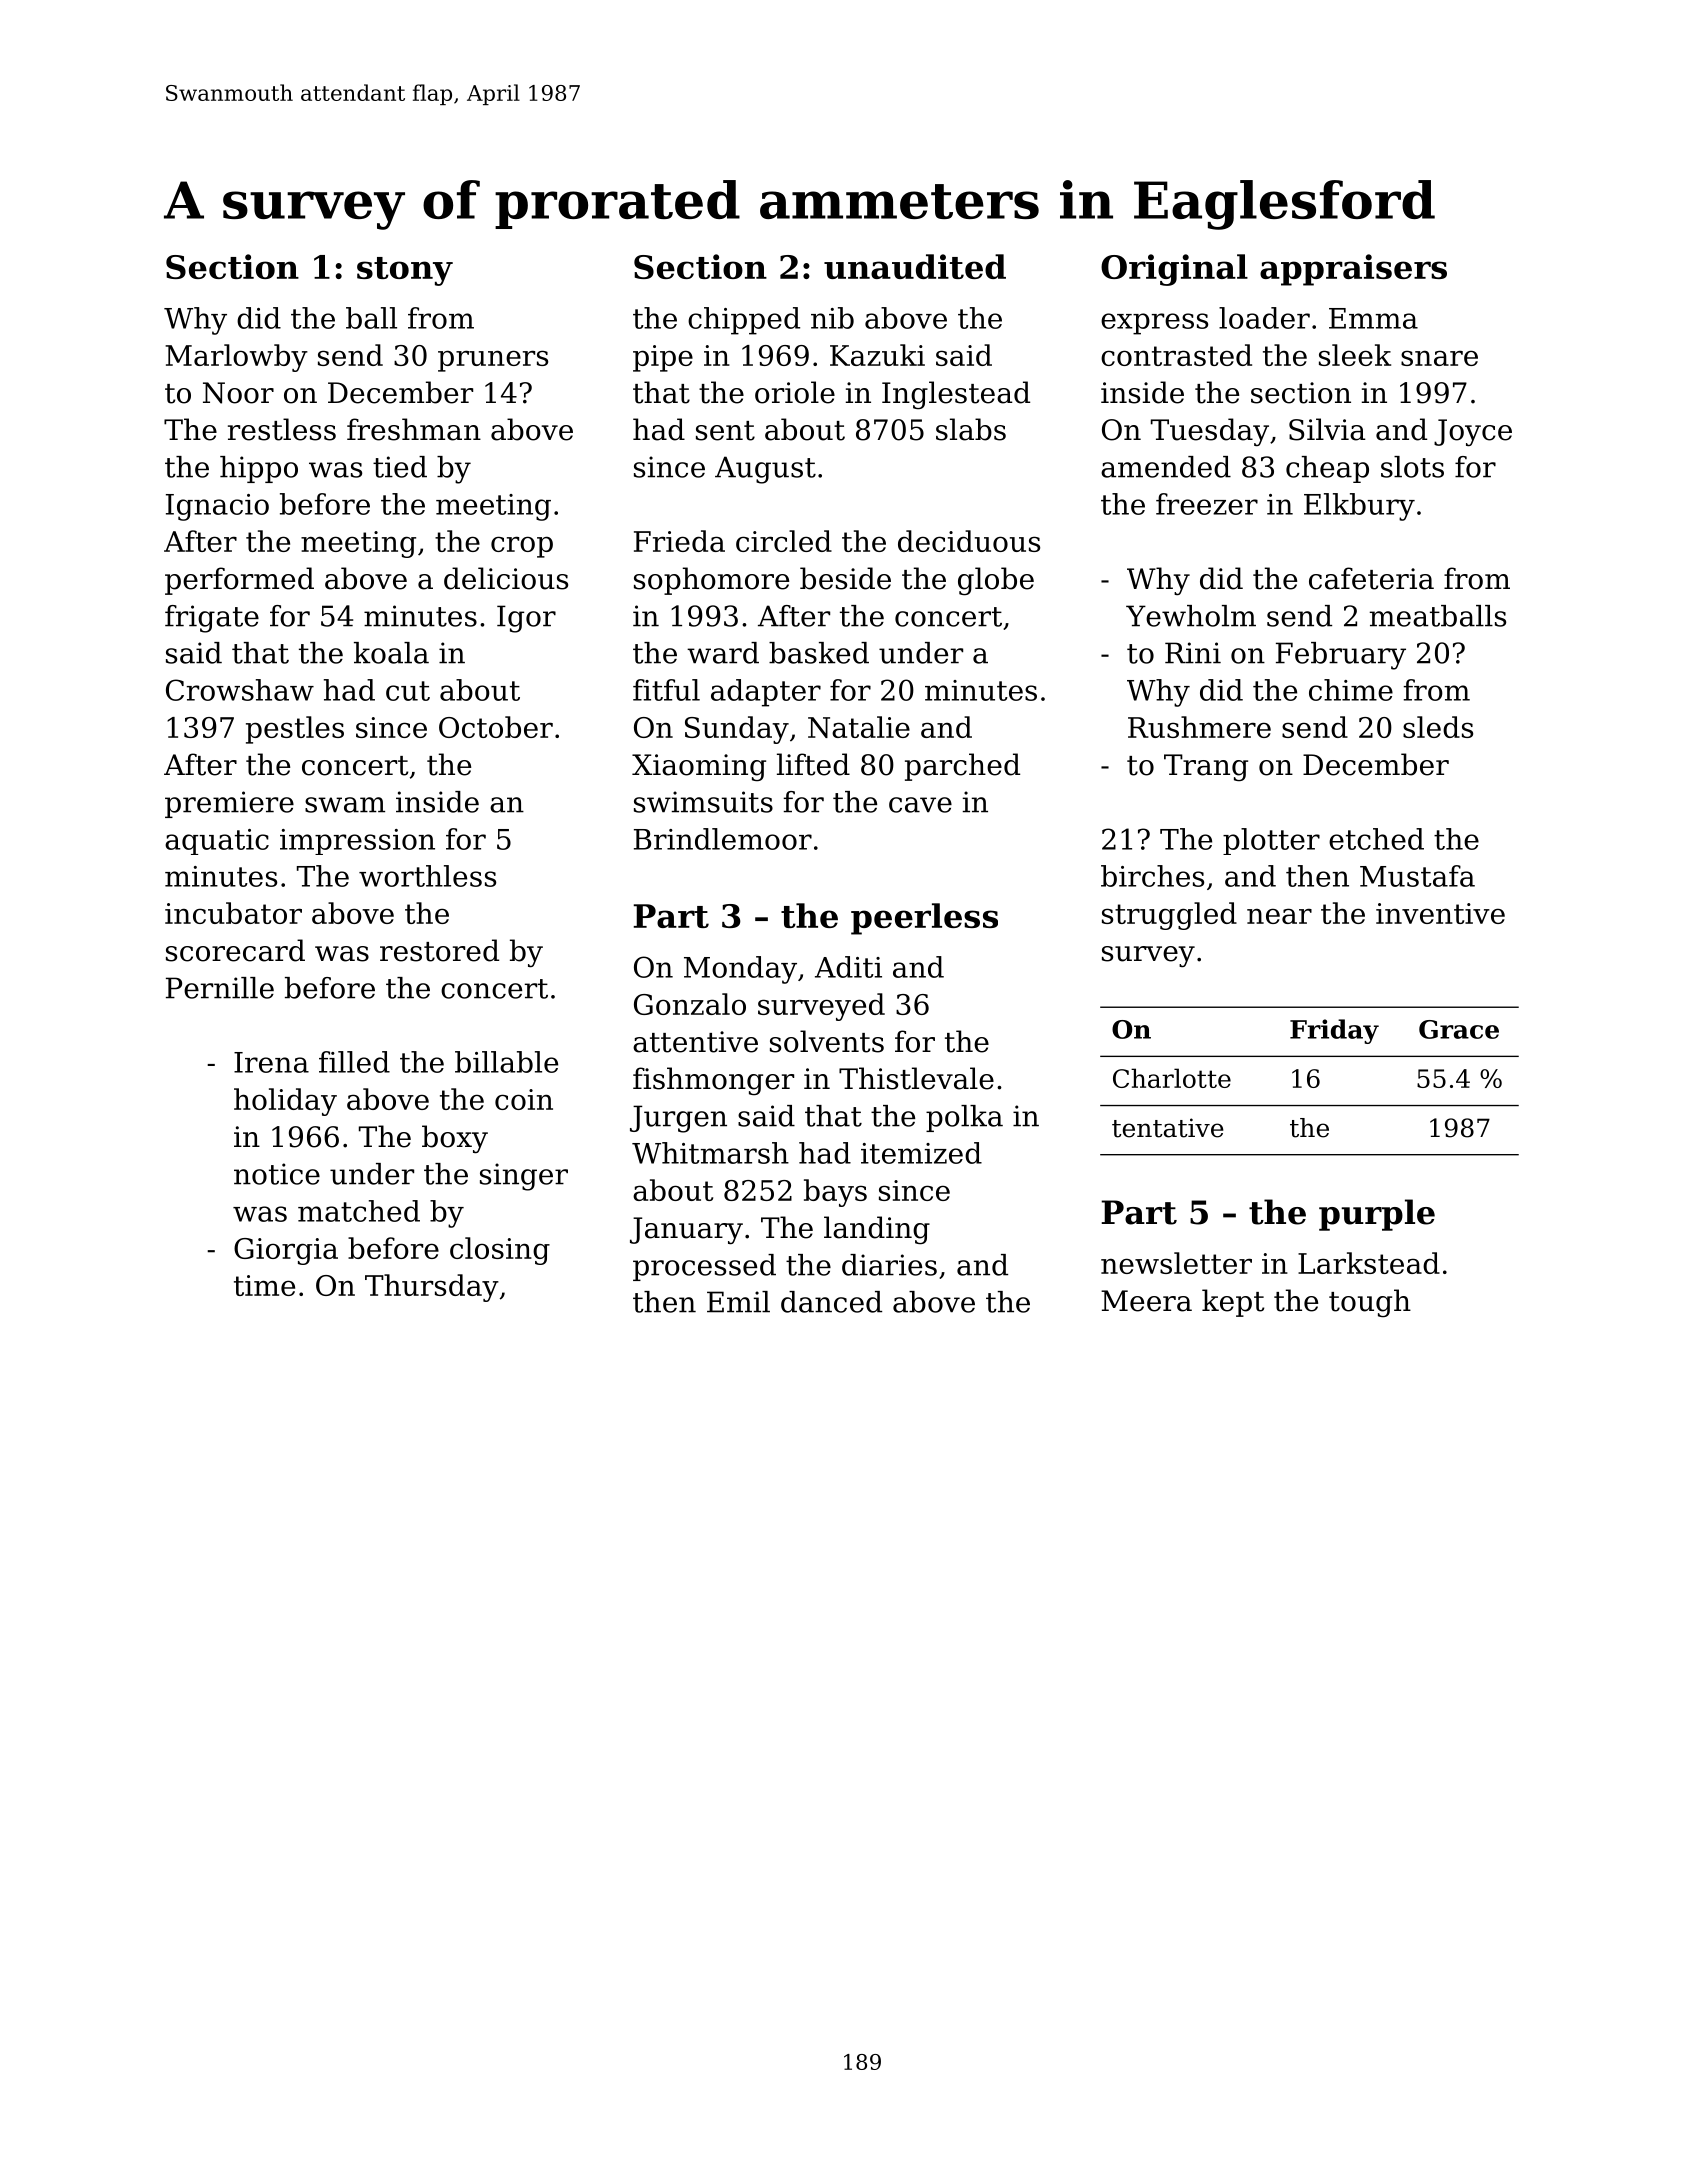 The image size is (1683, 2178). Describe the element at coordinates (405, 271) in the page. I see `stony` at that location.
